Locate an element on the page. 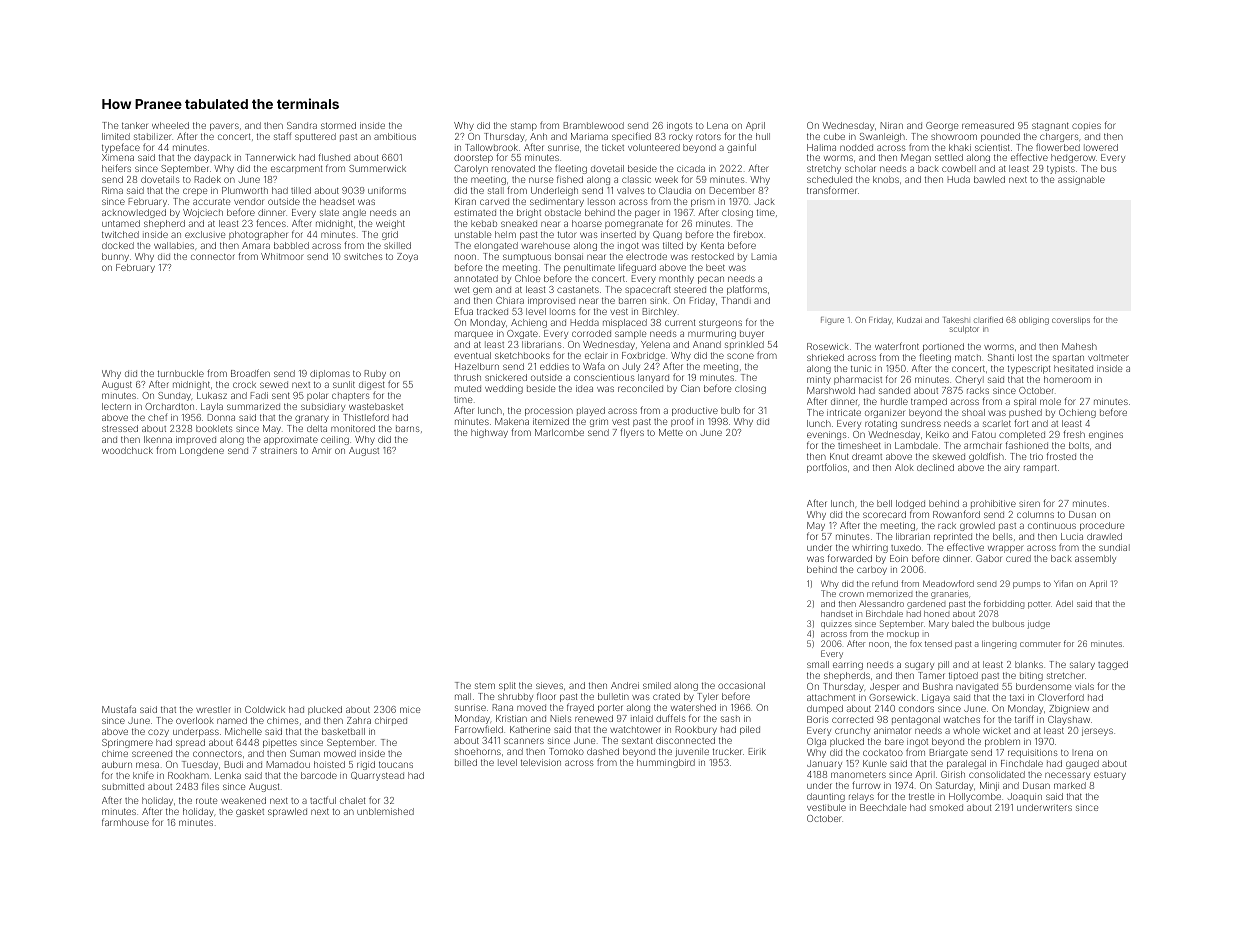  ticket is located at coordinates (613, 147).
